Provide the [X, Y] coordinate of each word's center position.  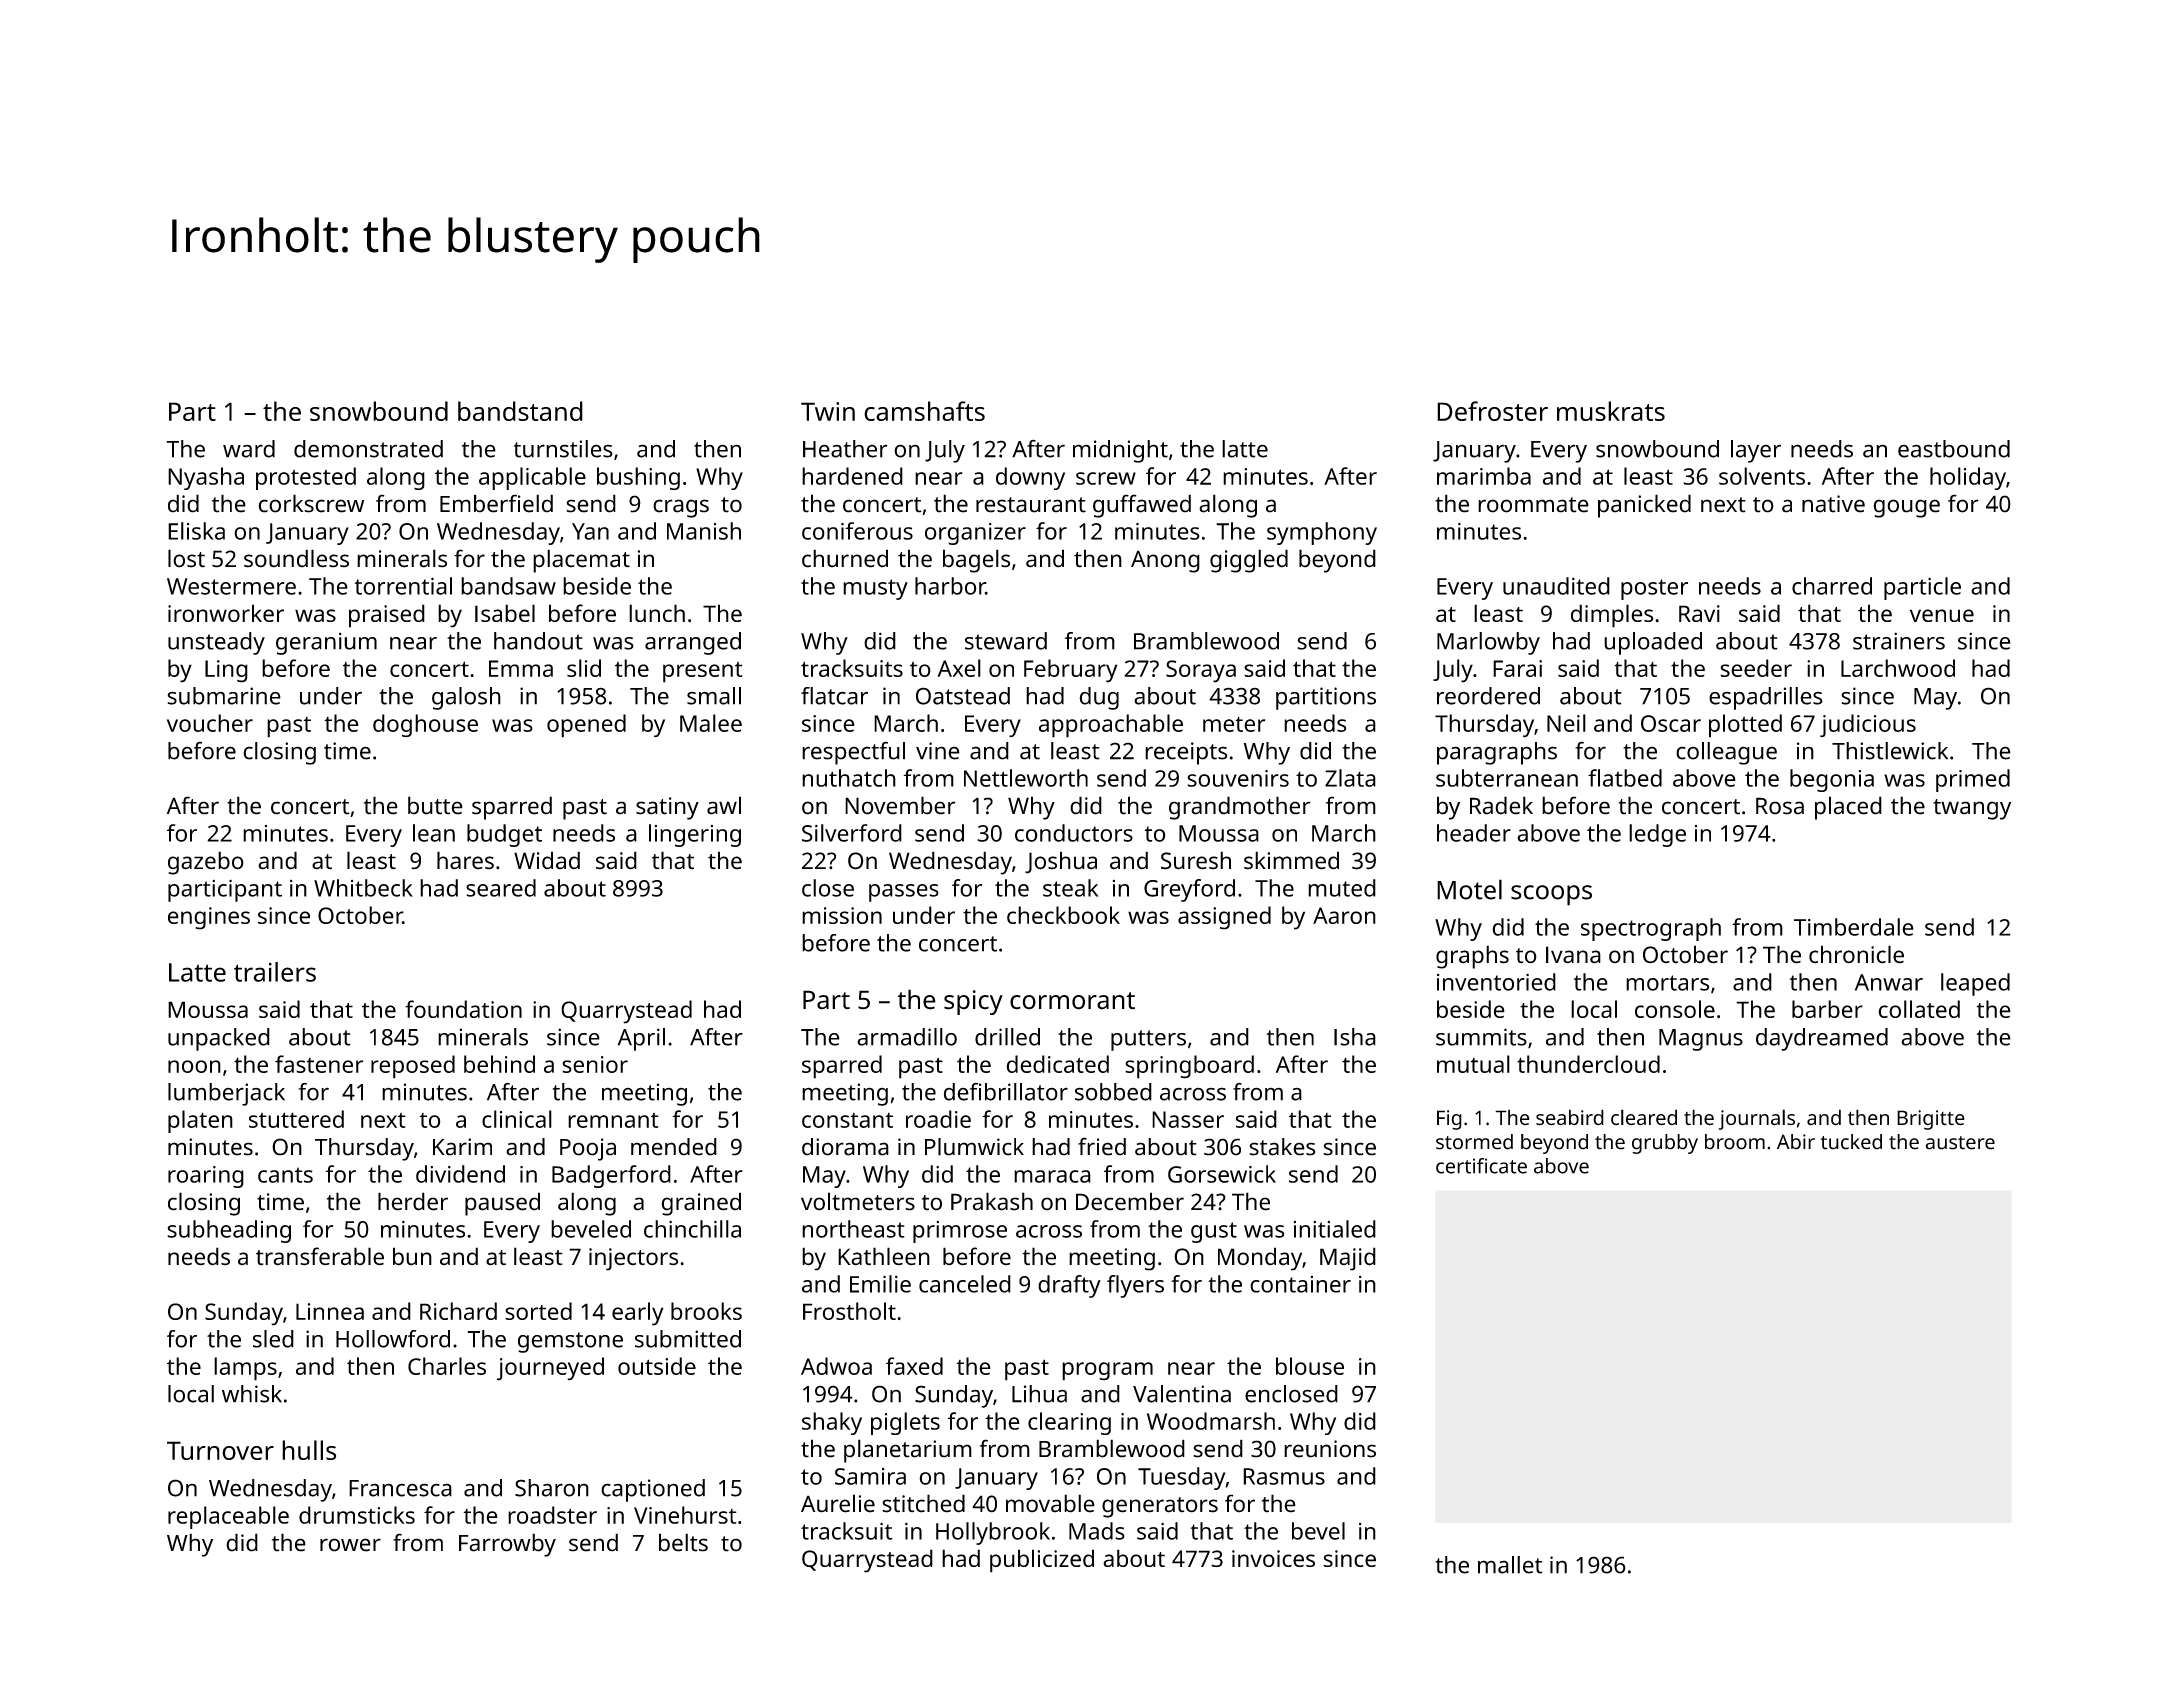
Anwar [1889, 982]
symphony [1322, 533]
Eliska [196, 531]
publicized [1042, 1561]
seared [501, 888]
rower [350, 1545]
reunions [1330, 1449]
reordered [1488, 696]
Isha [1355, 1037]
